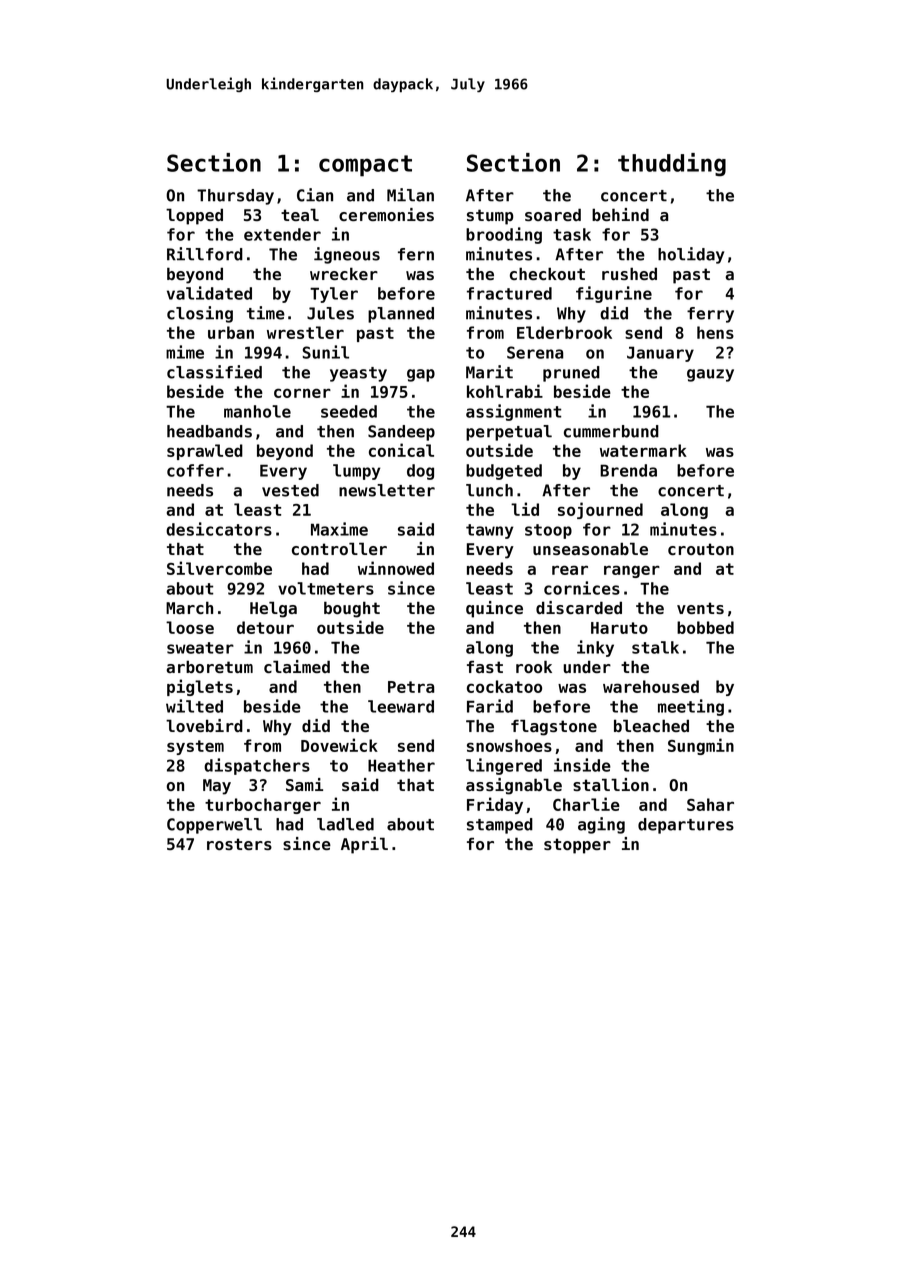 This document has width=901, height=1279. I want to click on bought, so click(352, 609).
